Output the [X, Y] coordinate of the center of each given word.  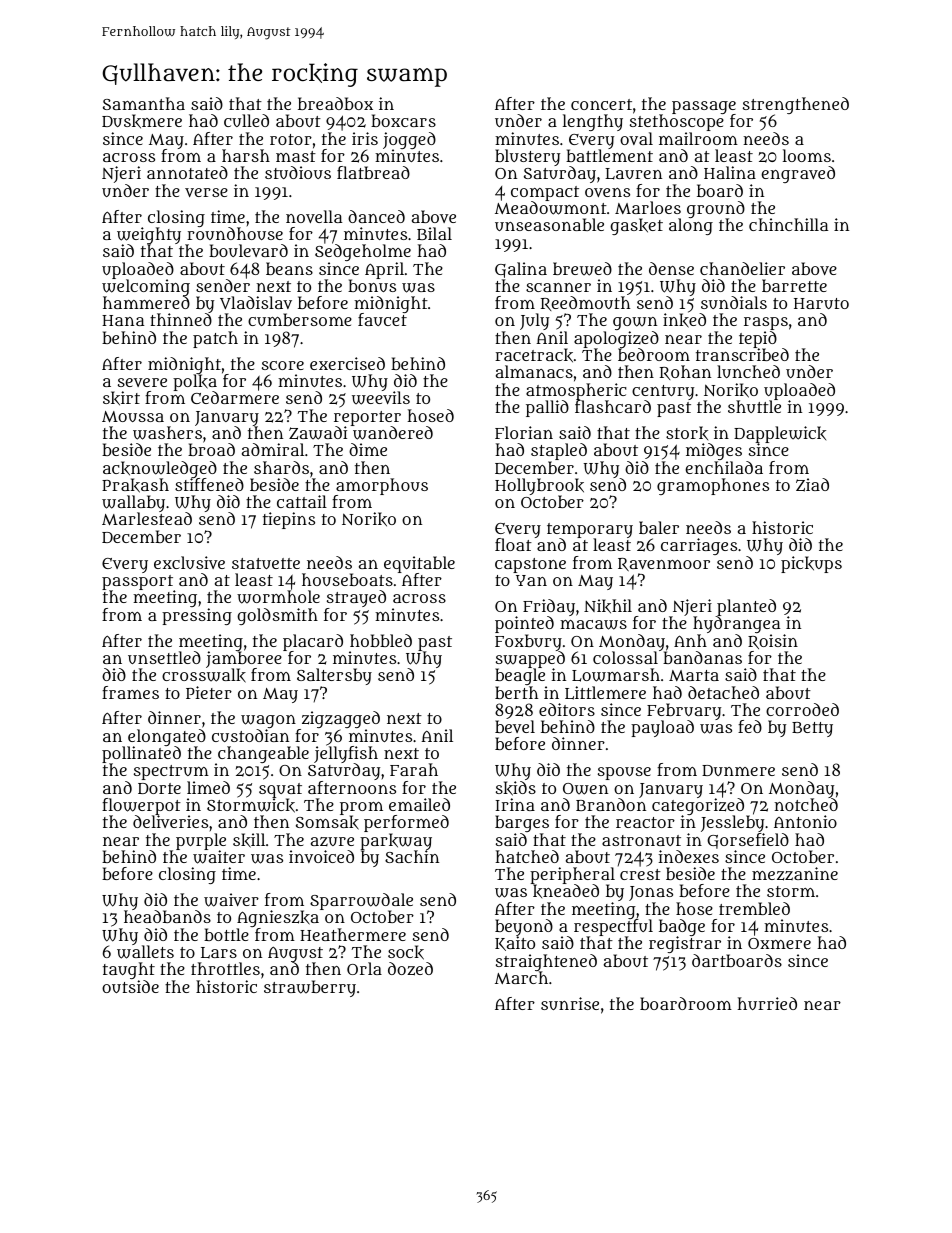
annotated [187, 172]
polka [195, 383]
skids [516, 788]
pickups [811, 564]
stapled [559, 451]
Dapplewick [780, 435]
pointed [524, 624]
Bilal [434, 233]
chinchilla [788, 224]
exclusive [189, 562]
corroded [802, 709]
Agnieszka [278, 919]
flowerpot [141, 807]
